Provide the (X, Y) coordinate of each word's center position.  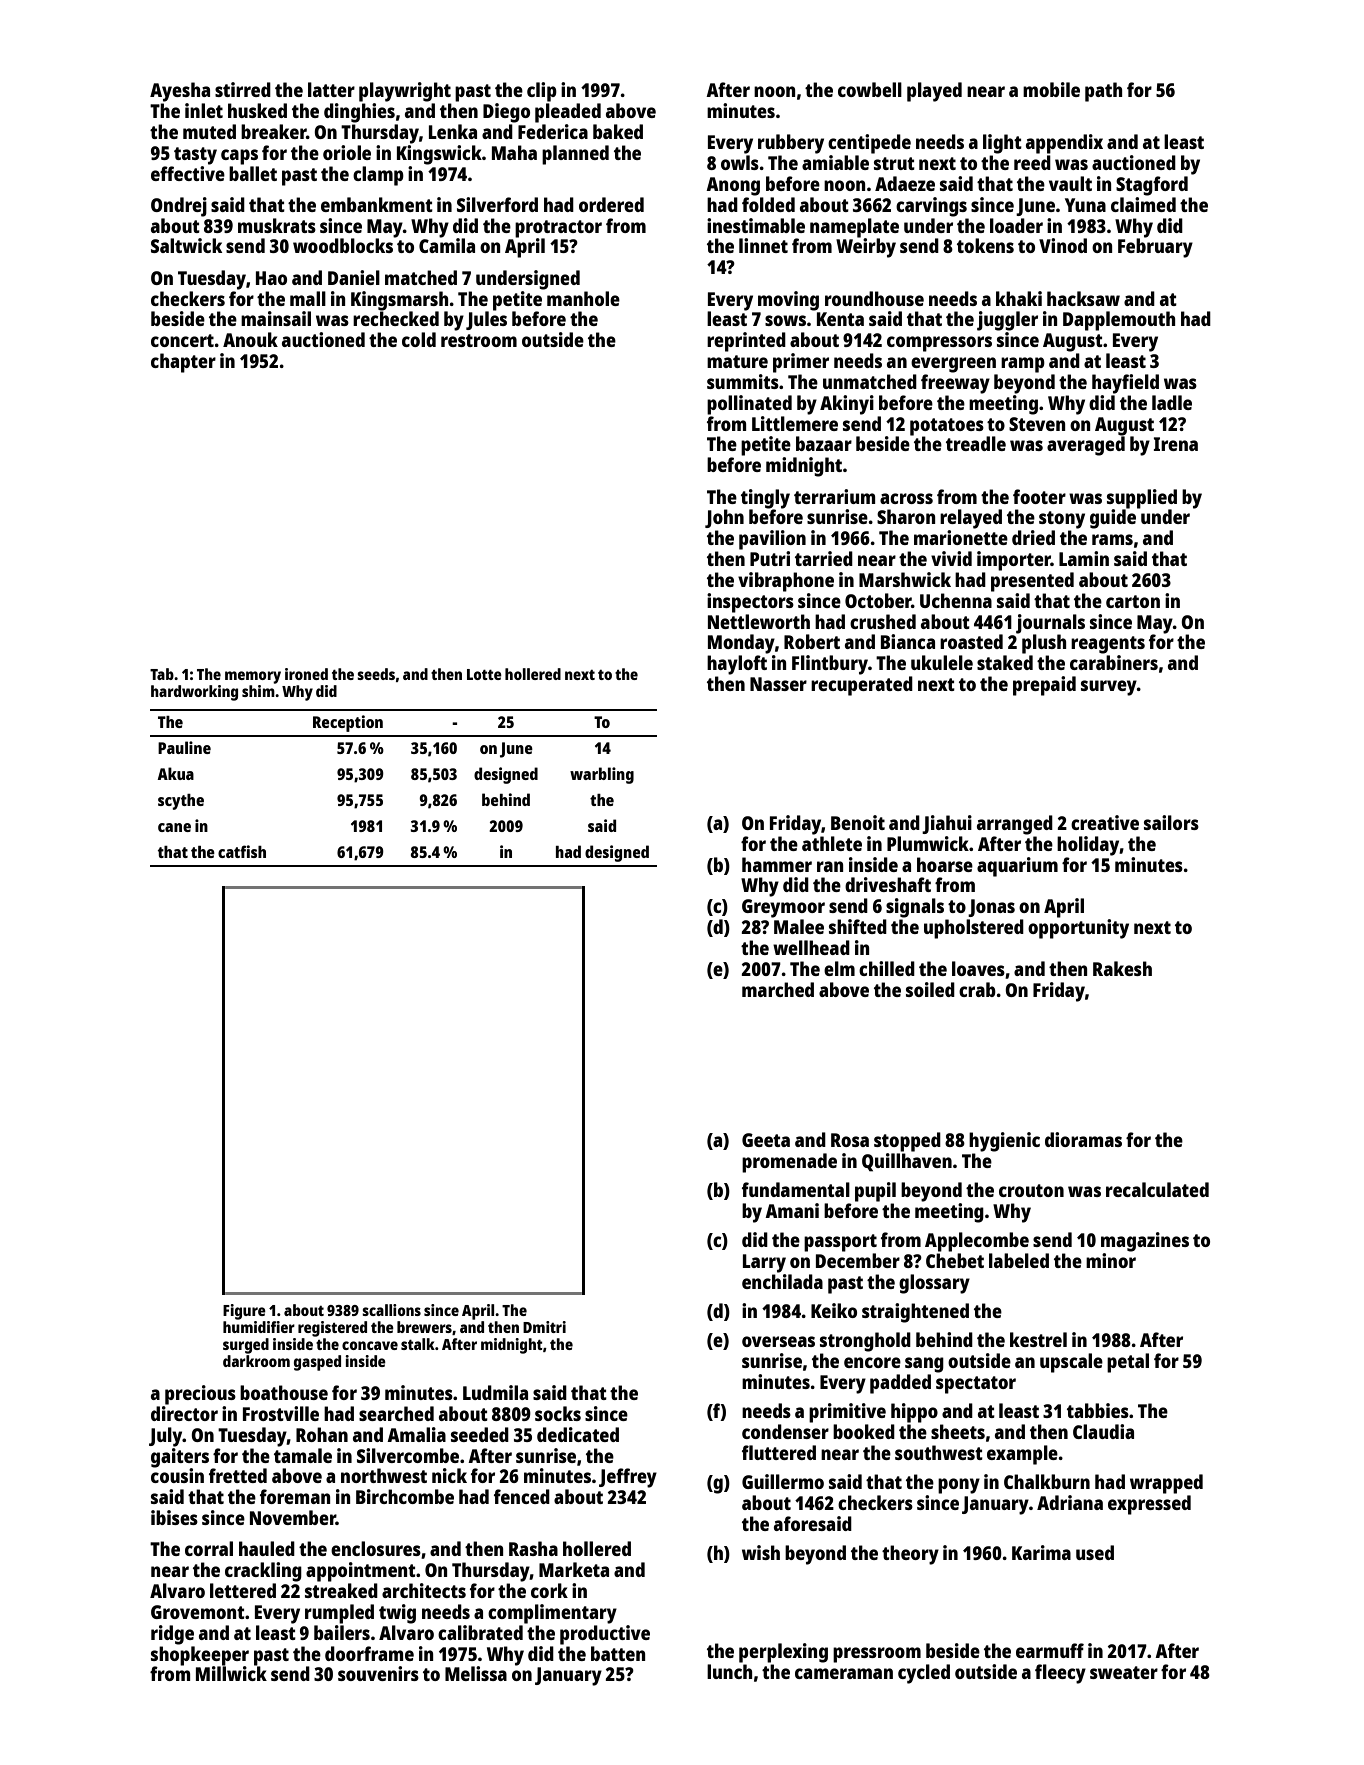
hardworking (194, 693)
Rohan (322, 1434)
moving (788, 301)
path (1103, 92)
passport (840, 1243)
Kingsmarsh (399, 301)
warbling (602, 775)
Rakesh (1122, 968)
